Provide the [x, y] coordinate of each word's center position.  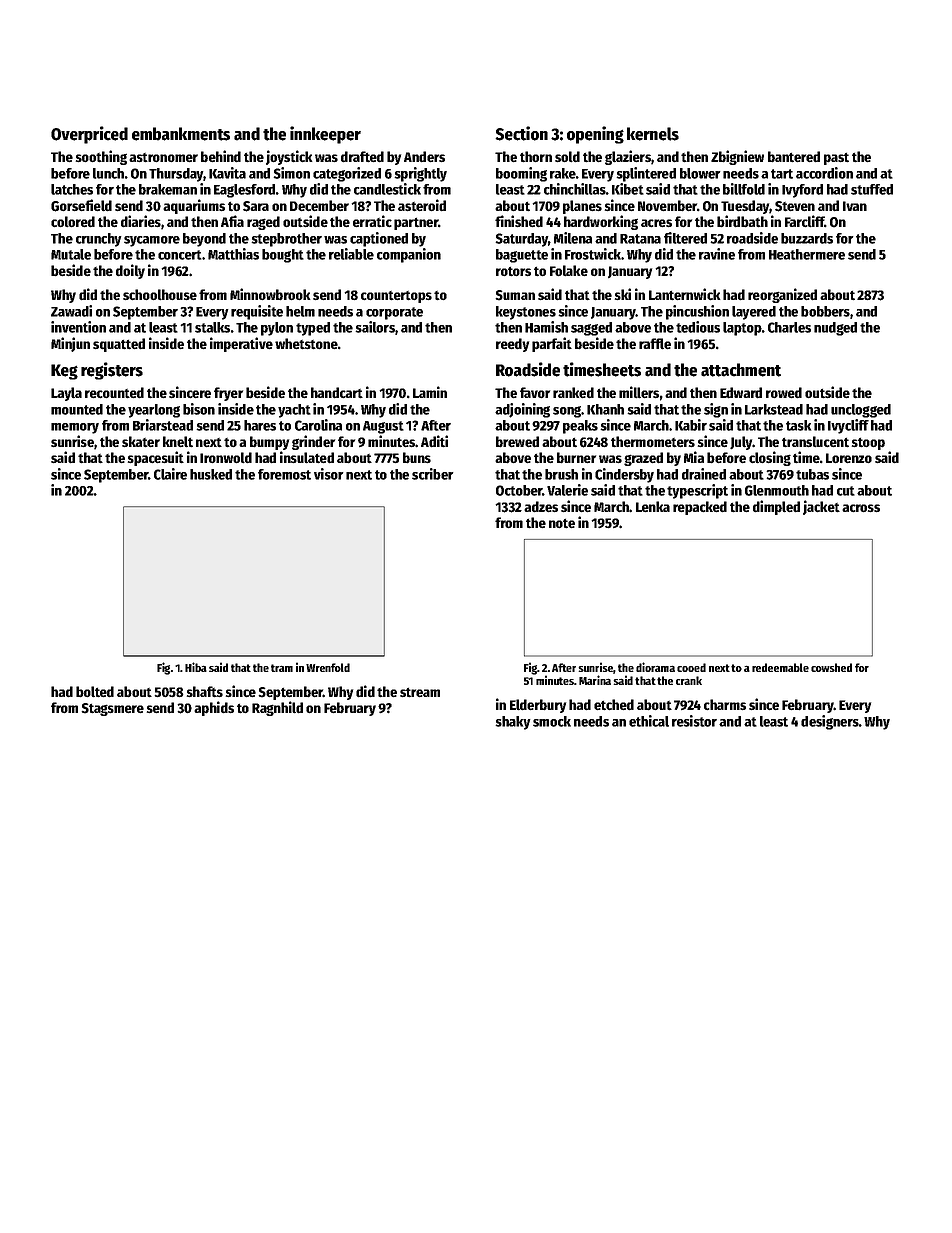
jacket [821, 507]
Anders [424, 157]
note [562, 523]
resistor [694, 721]
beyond [204, 240]
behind [221, 156]
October [519, 490]
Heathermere [807, 254]
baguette [522, 256]
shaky [512, 723]
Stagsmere [112, 709]
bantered [794, 157]
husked [211, 474]
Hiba [196, 667]
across [861, 508]
